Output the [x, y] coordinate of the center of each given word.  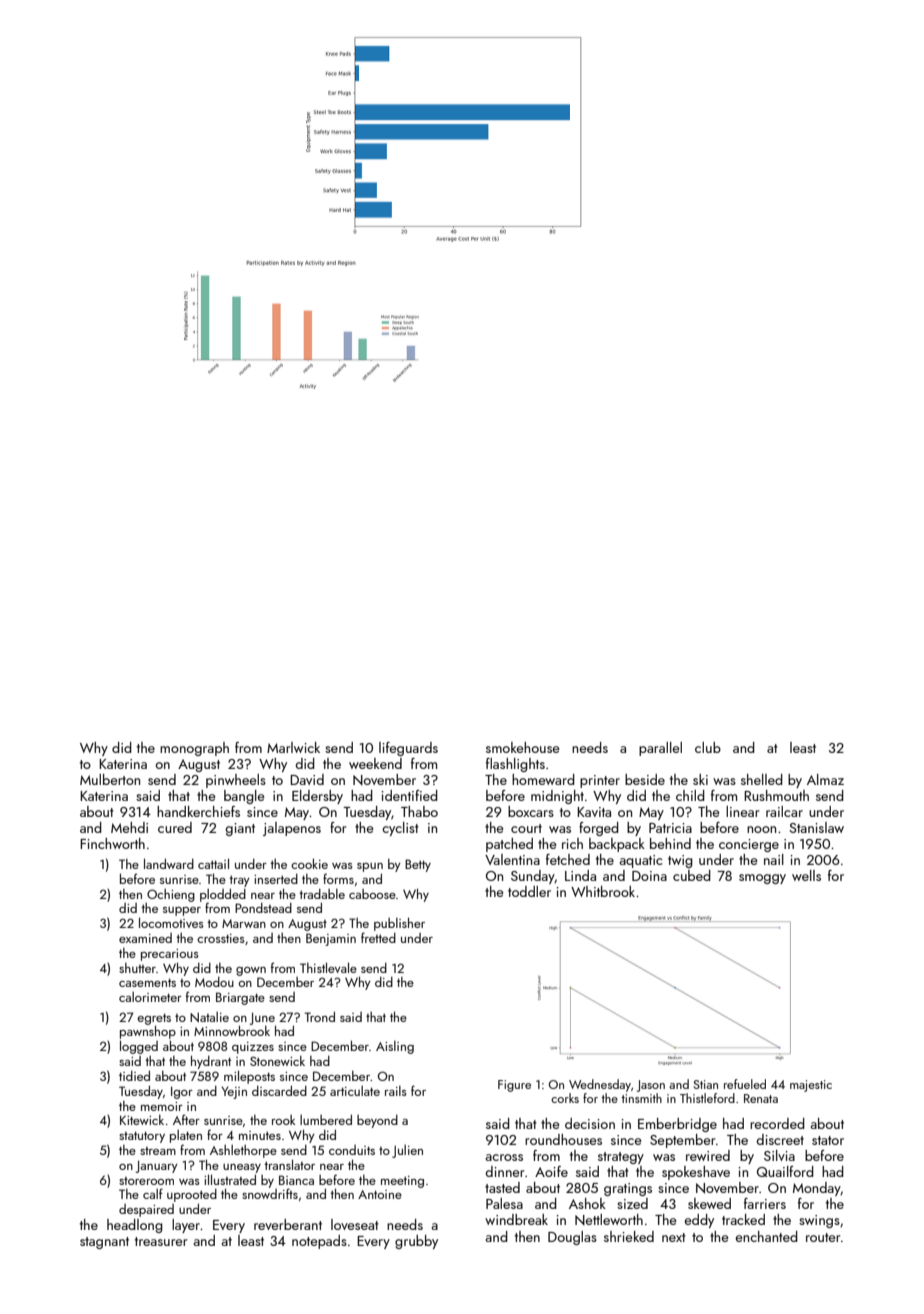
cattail [213, 863]
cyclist [400, 829]
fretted [378, 937]
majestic [811, 1086]
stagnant [104, 1243]
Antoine [380, 1194]
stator [828, 1140]
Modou [214, 982]
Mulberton [110, 779]
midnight [557, 797]
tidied [134, 1075]
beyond [377, 1121]
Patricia [670, 828]
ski [700, 779]
